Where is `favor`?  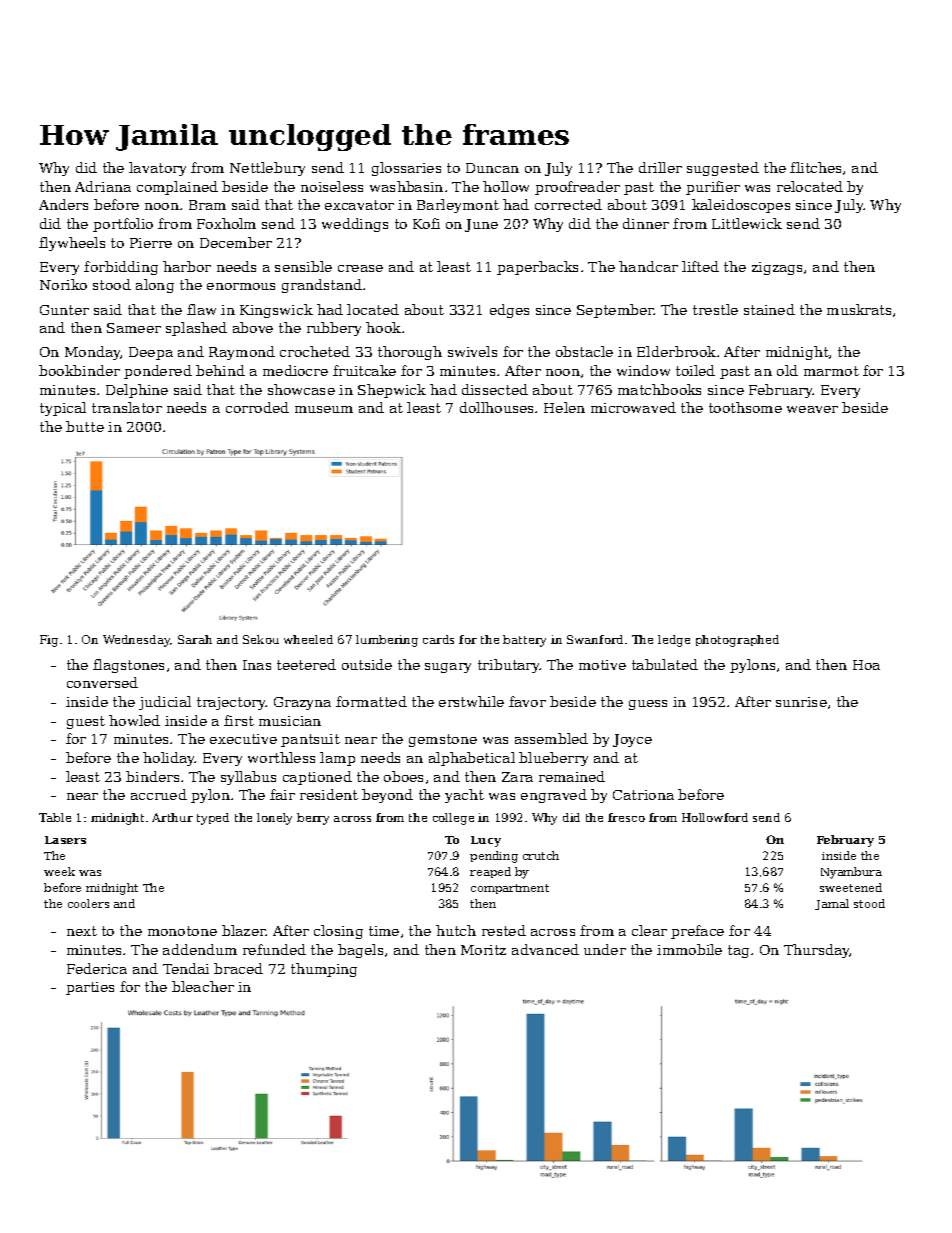
favor is located at coordinates (527, 701).
